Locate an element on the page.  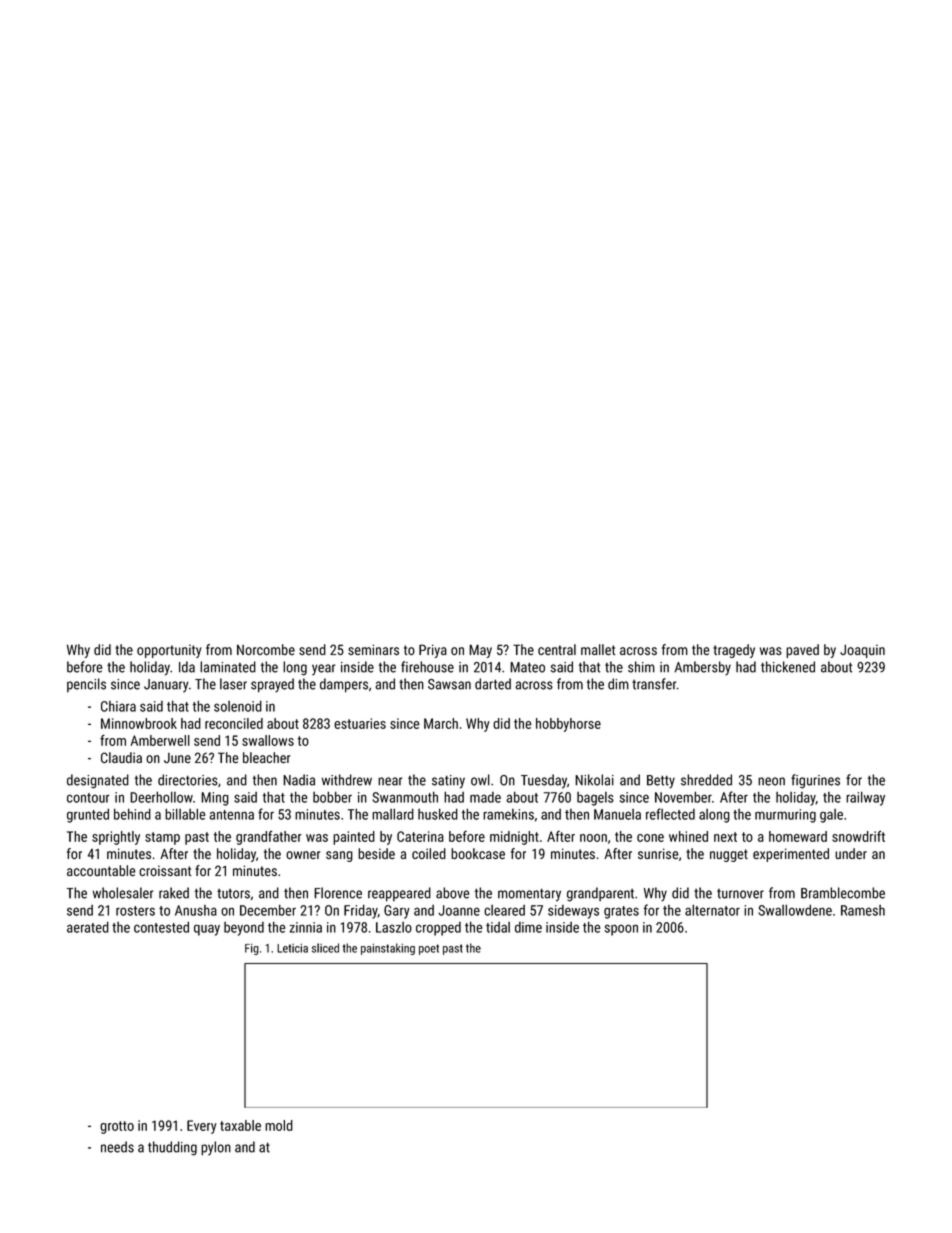
needs is located at coordinates (117, 1147).
